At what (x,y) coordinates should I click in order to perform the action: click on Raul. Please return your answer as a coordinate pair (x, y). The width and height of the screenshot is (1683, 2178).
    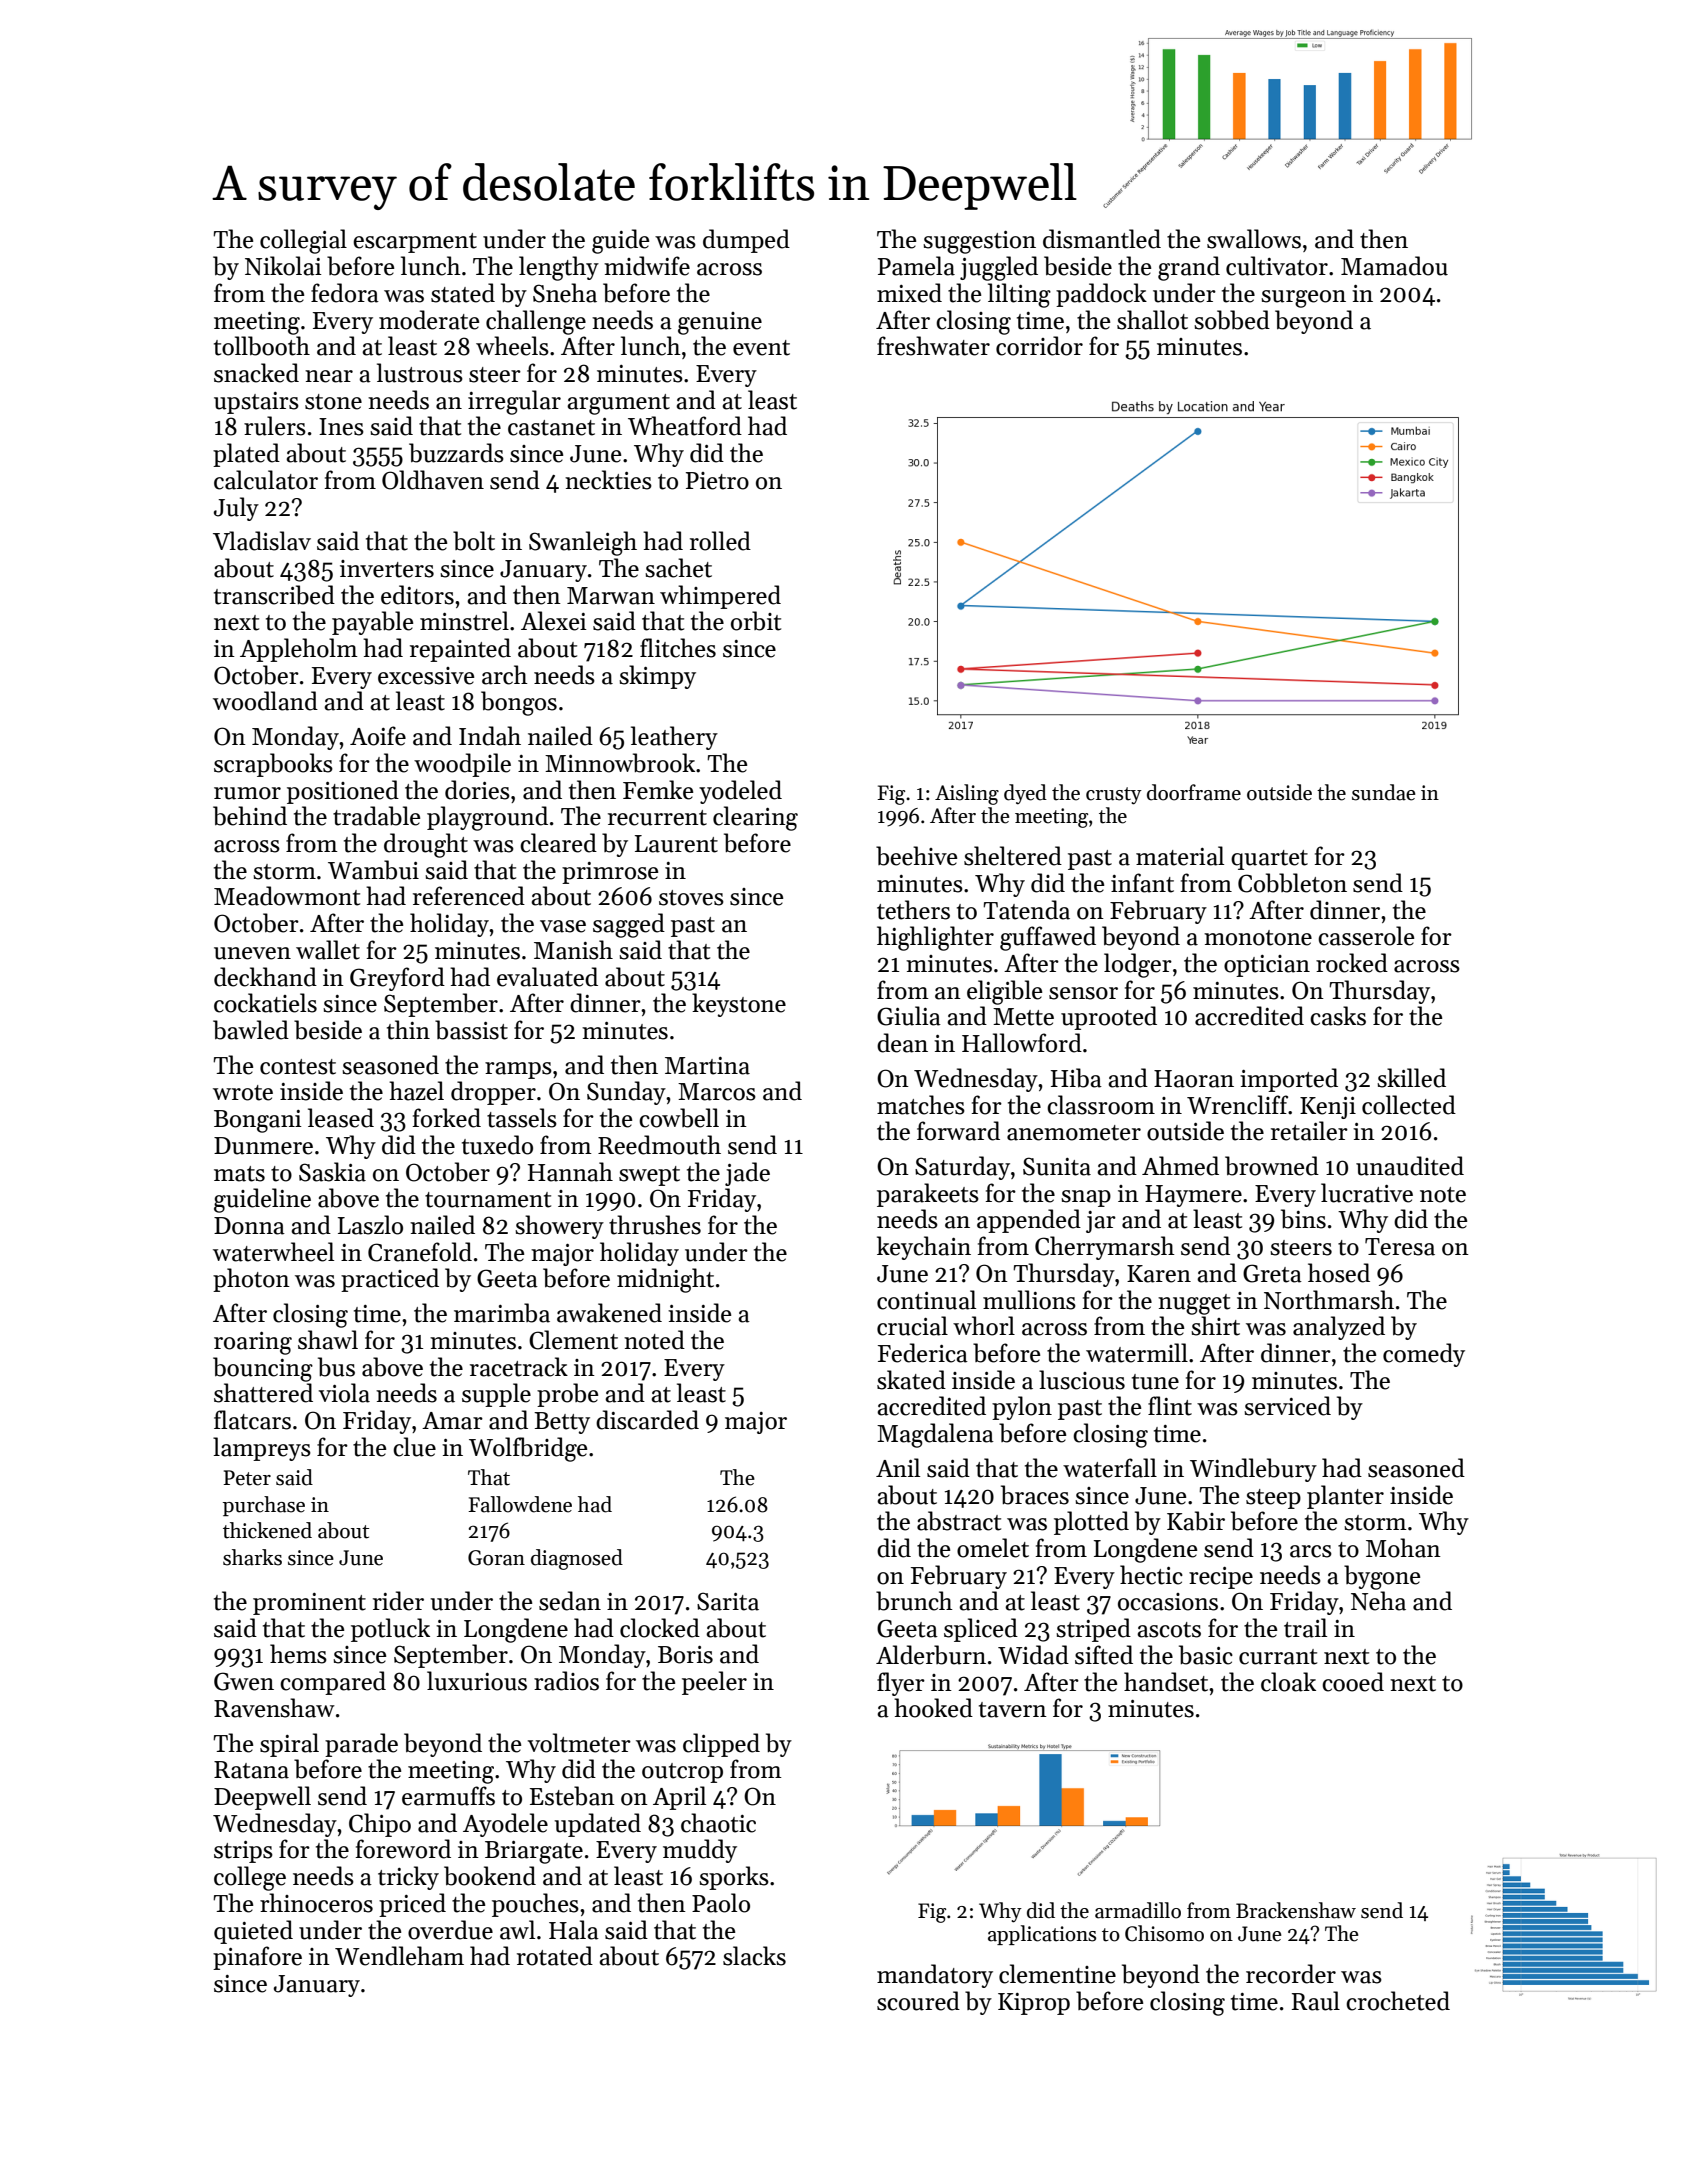
    Looking at the image, I should click on (1316, 2001).
